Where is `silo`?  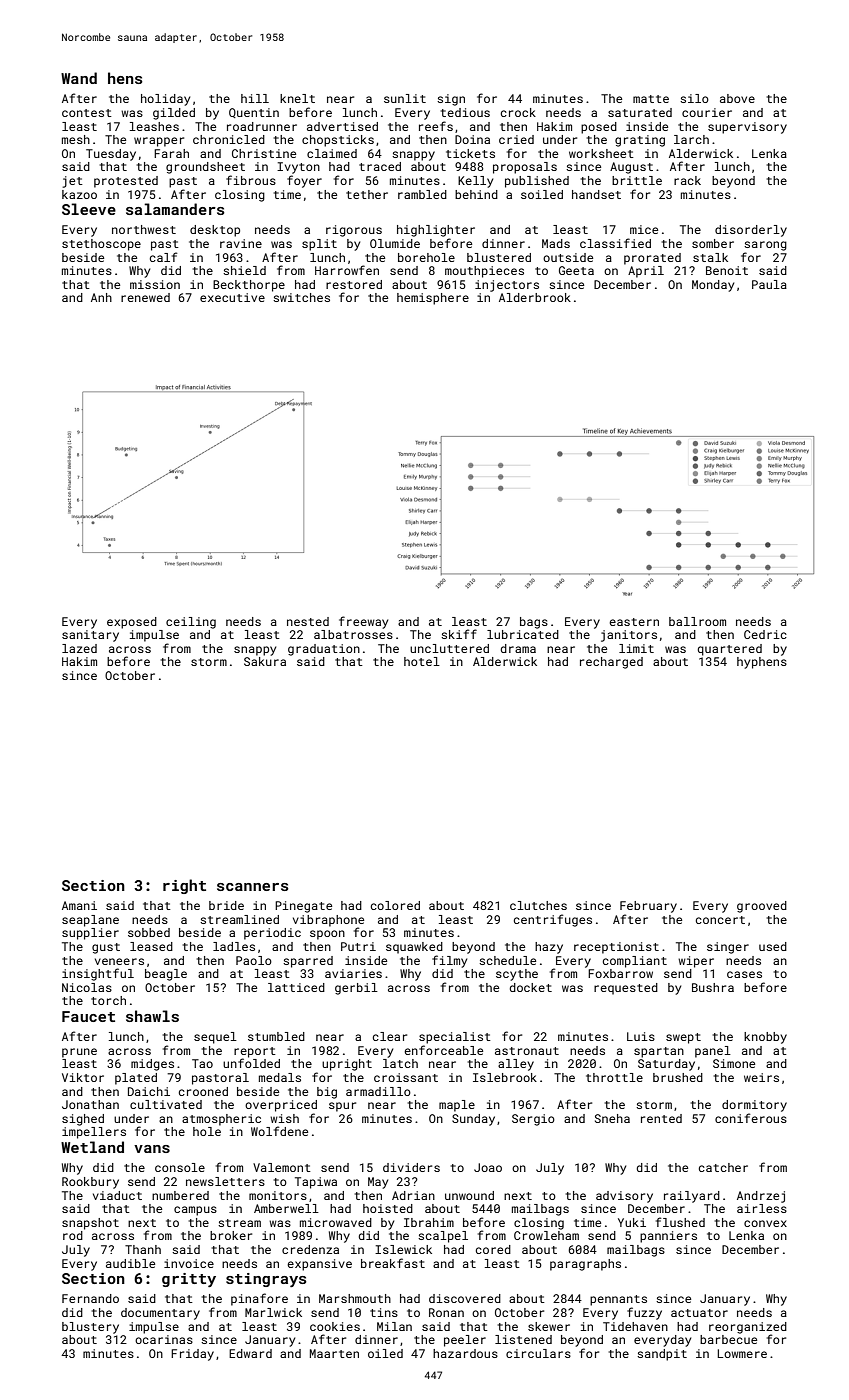 silo is located at coordinates (694, 98).
